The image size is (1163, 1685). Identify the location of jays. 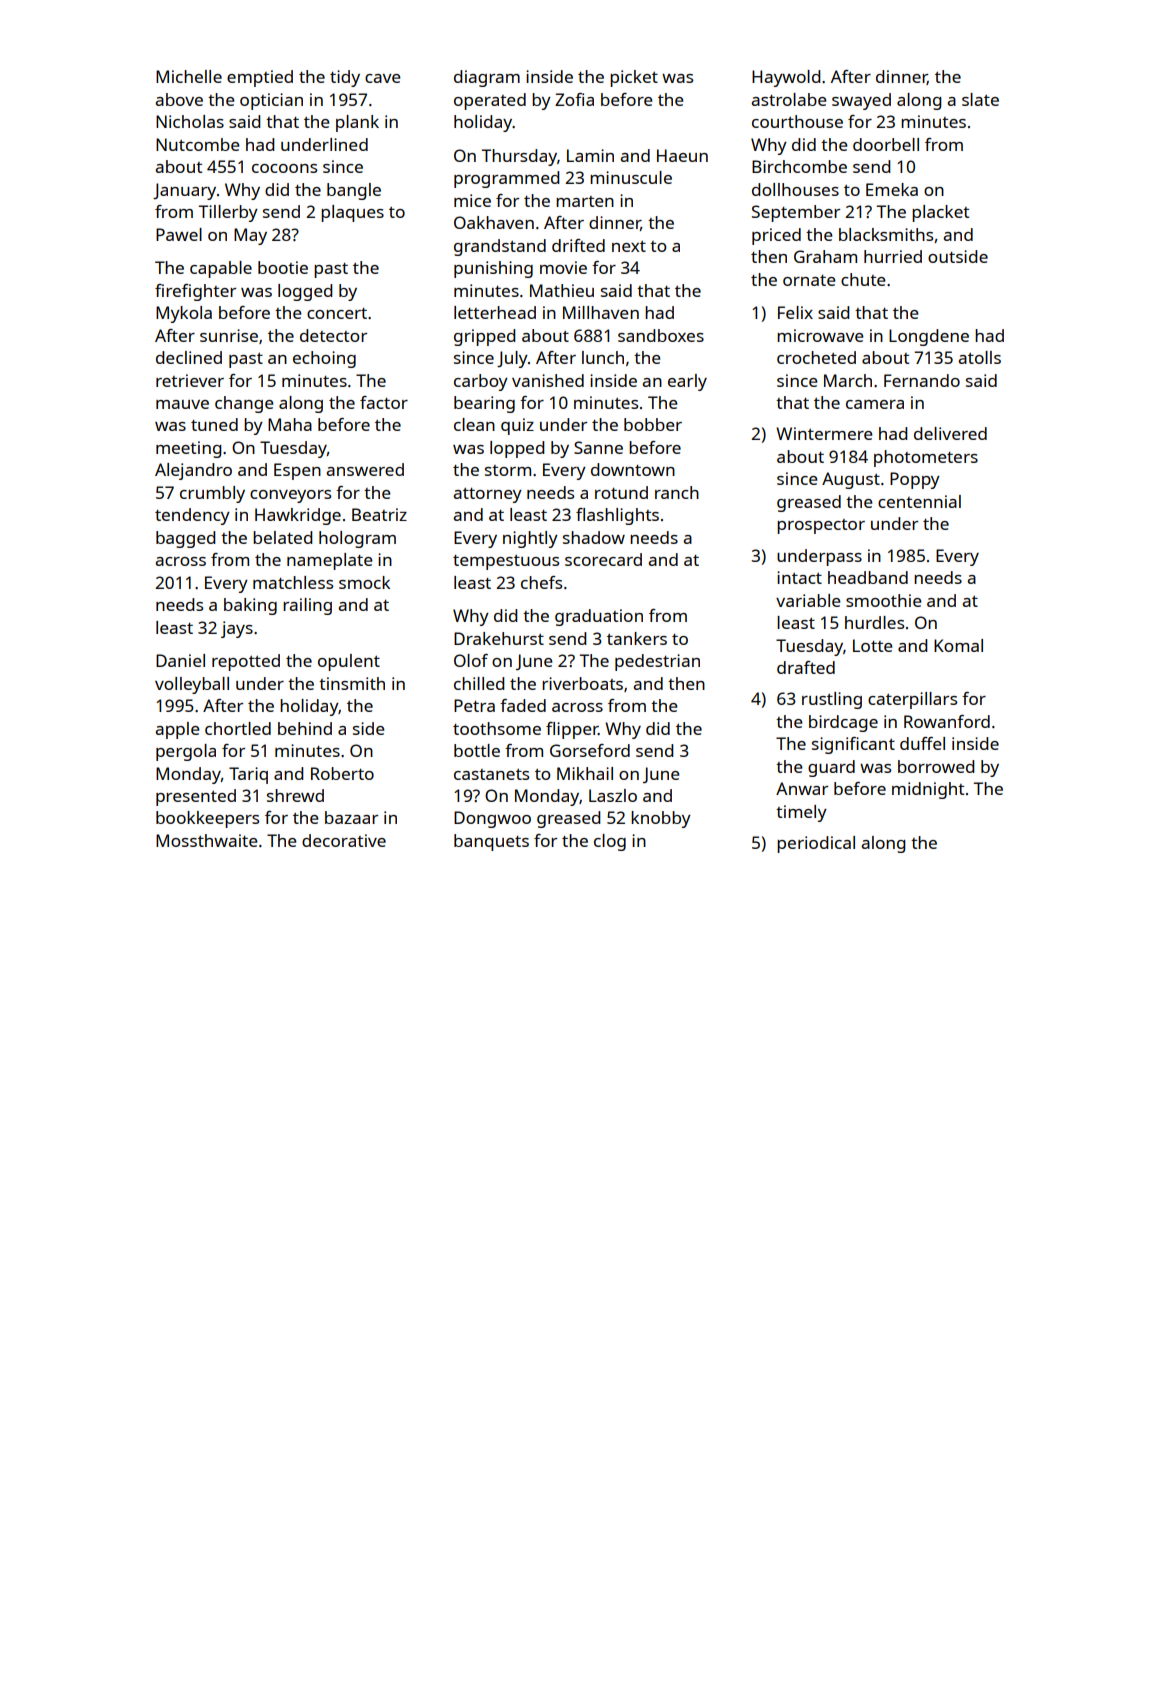
(237, 629).
